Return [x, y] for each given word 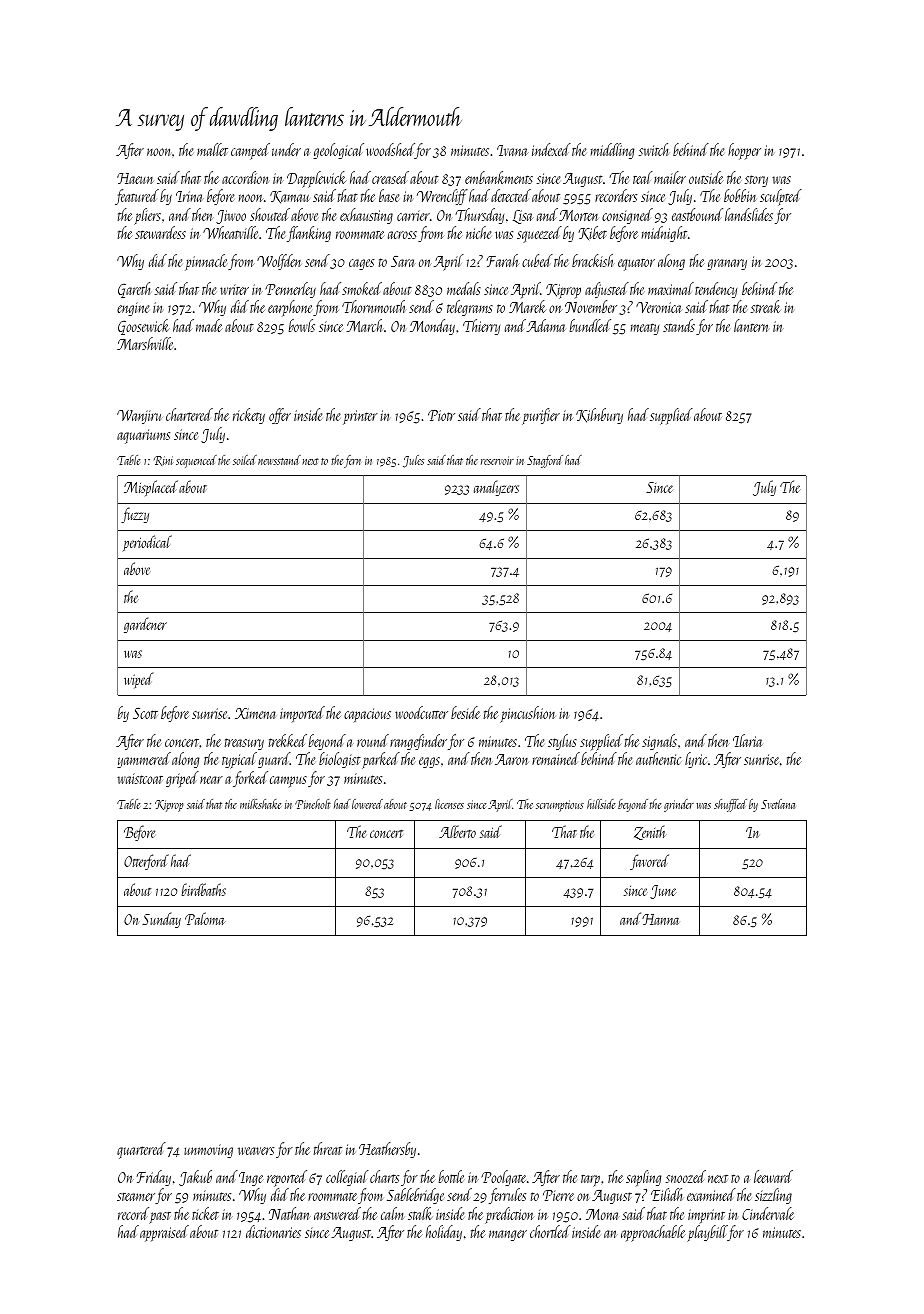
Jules [413, 461]
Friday [154, 1178]
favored [649, 862]
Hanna [660, 919]
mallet [212, 149]
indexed [551, 149]
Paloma [205, 918]
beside [465, 712]
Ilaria [747, 740]
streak [766, 306]
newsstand [279, 460]
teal [643, 177]
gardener [145, 625]
